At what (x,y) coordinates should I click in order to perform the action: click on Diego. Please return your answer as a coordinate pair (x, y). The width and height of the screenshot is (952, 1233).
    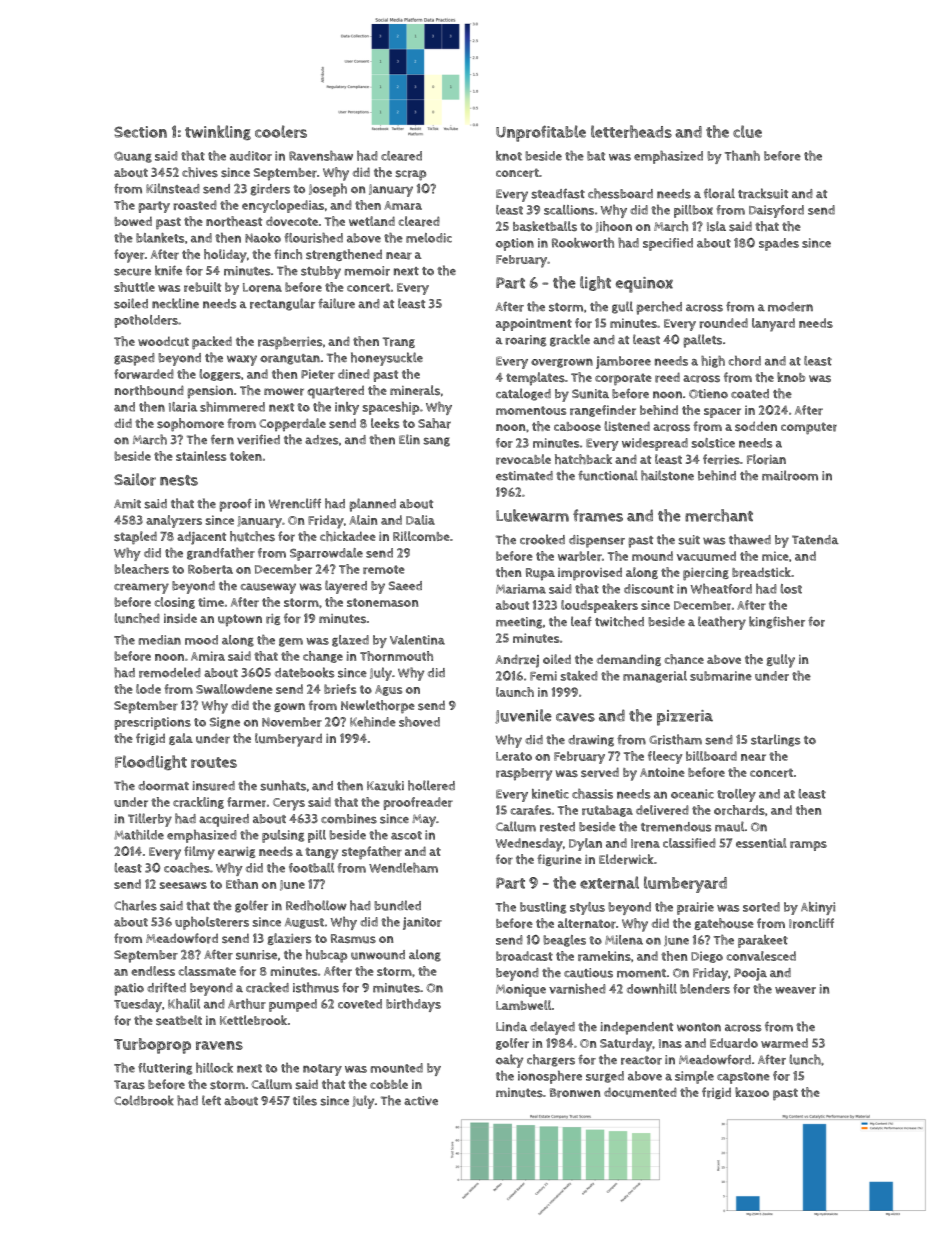
    Looking at the image, I should click on (707, 957).
